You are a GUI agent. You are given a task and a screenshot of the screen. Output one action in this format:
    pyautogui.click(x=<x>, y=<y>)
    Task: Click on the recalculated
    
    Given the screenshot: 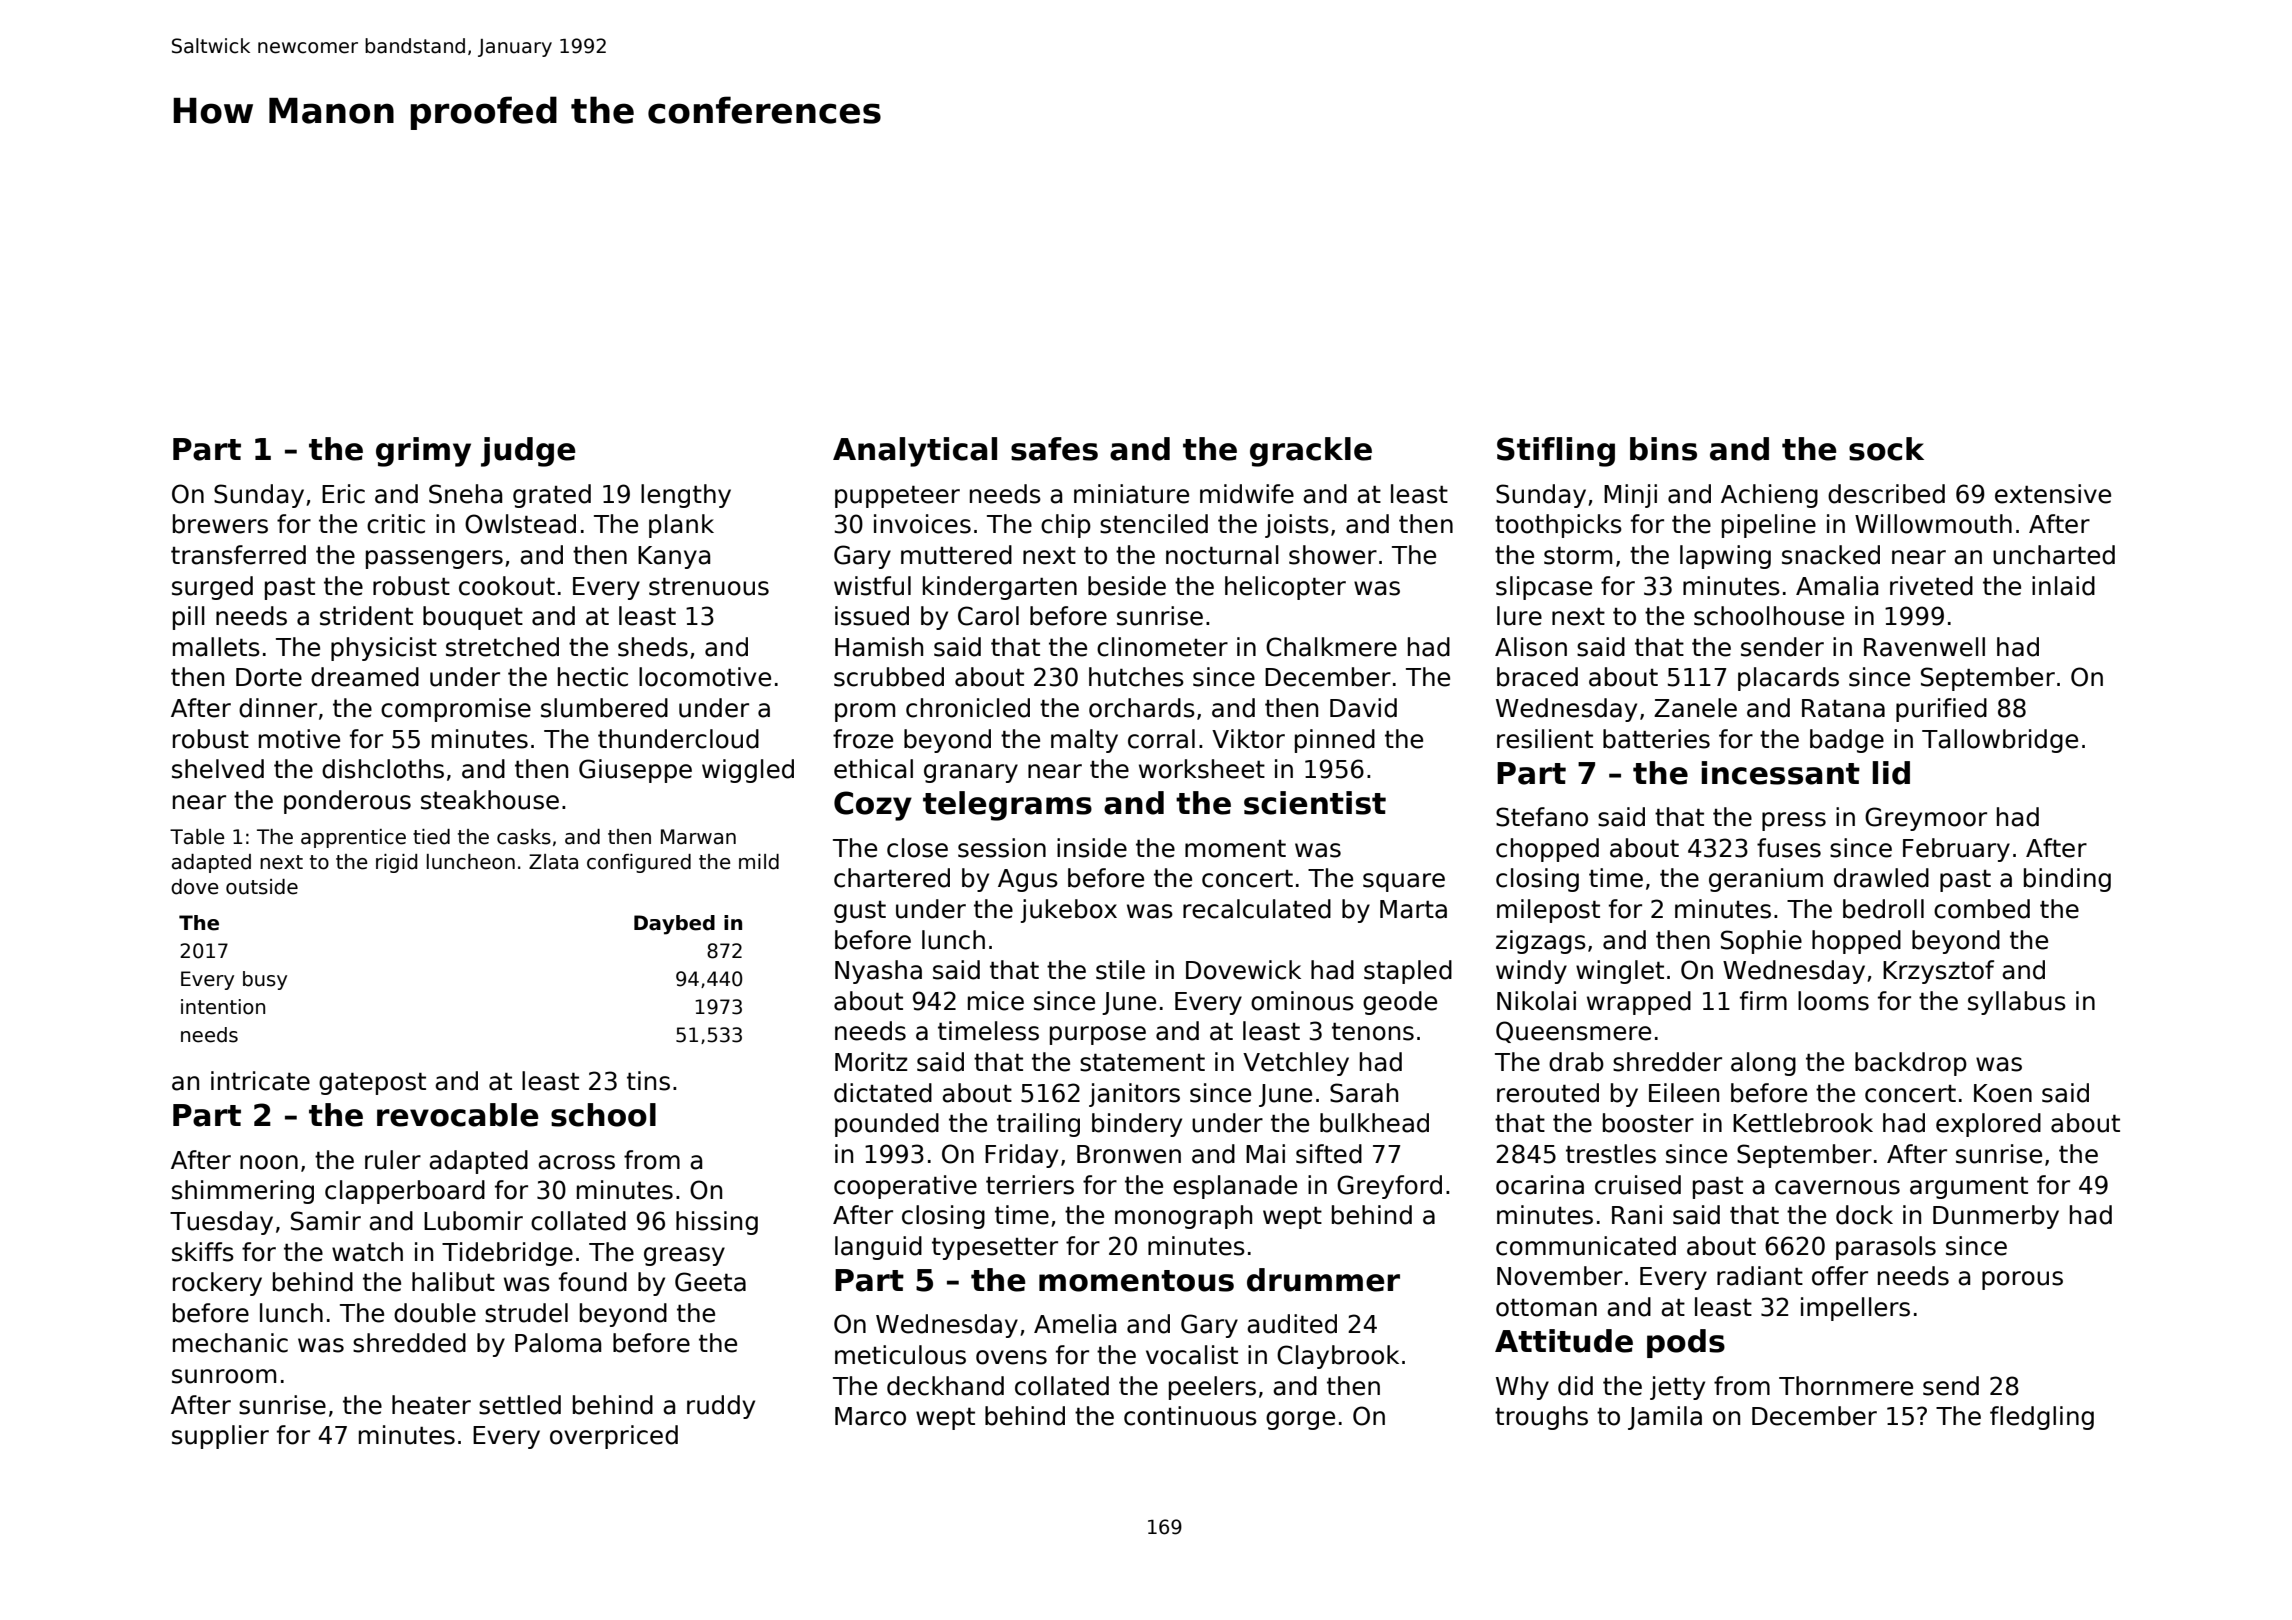 What is the action you would take?
    pyautogui.click(x=1257, y=909)
